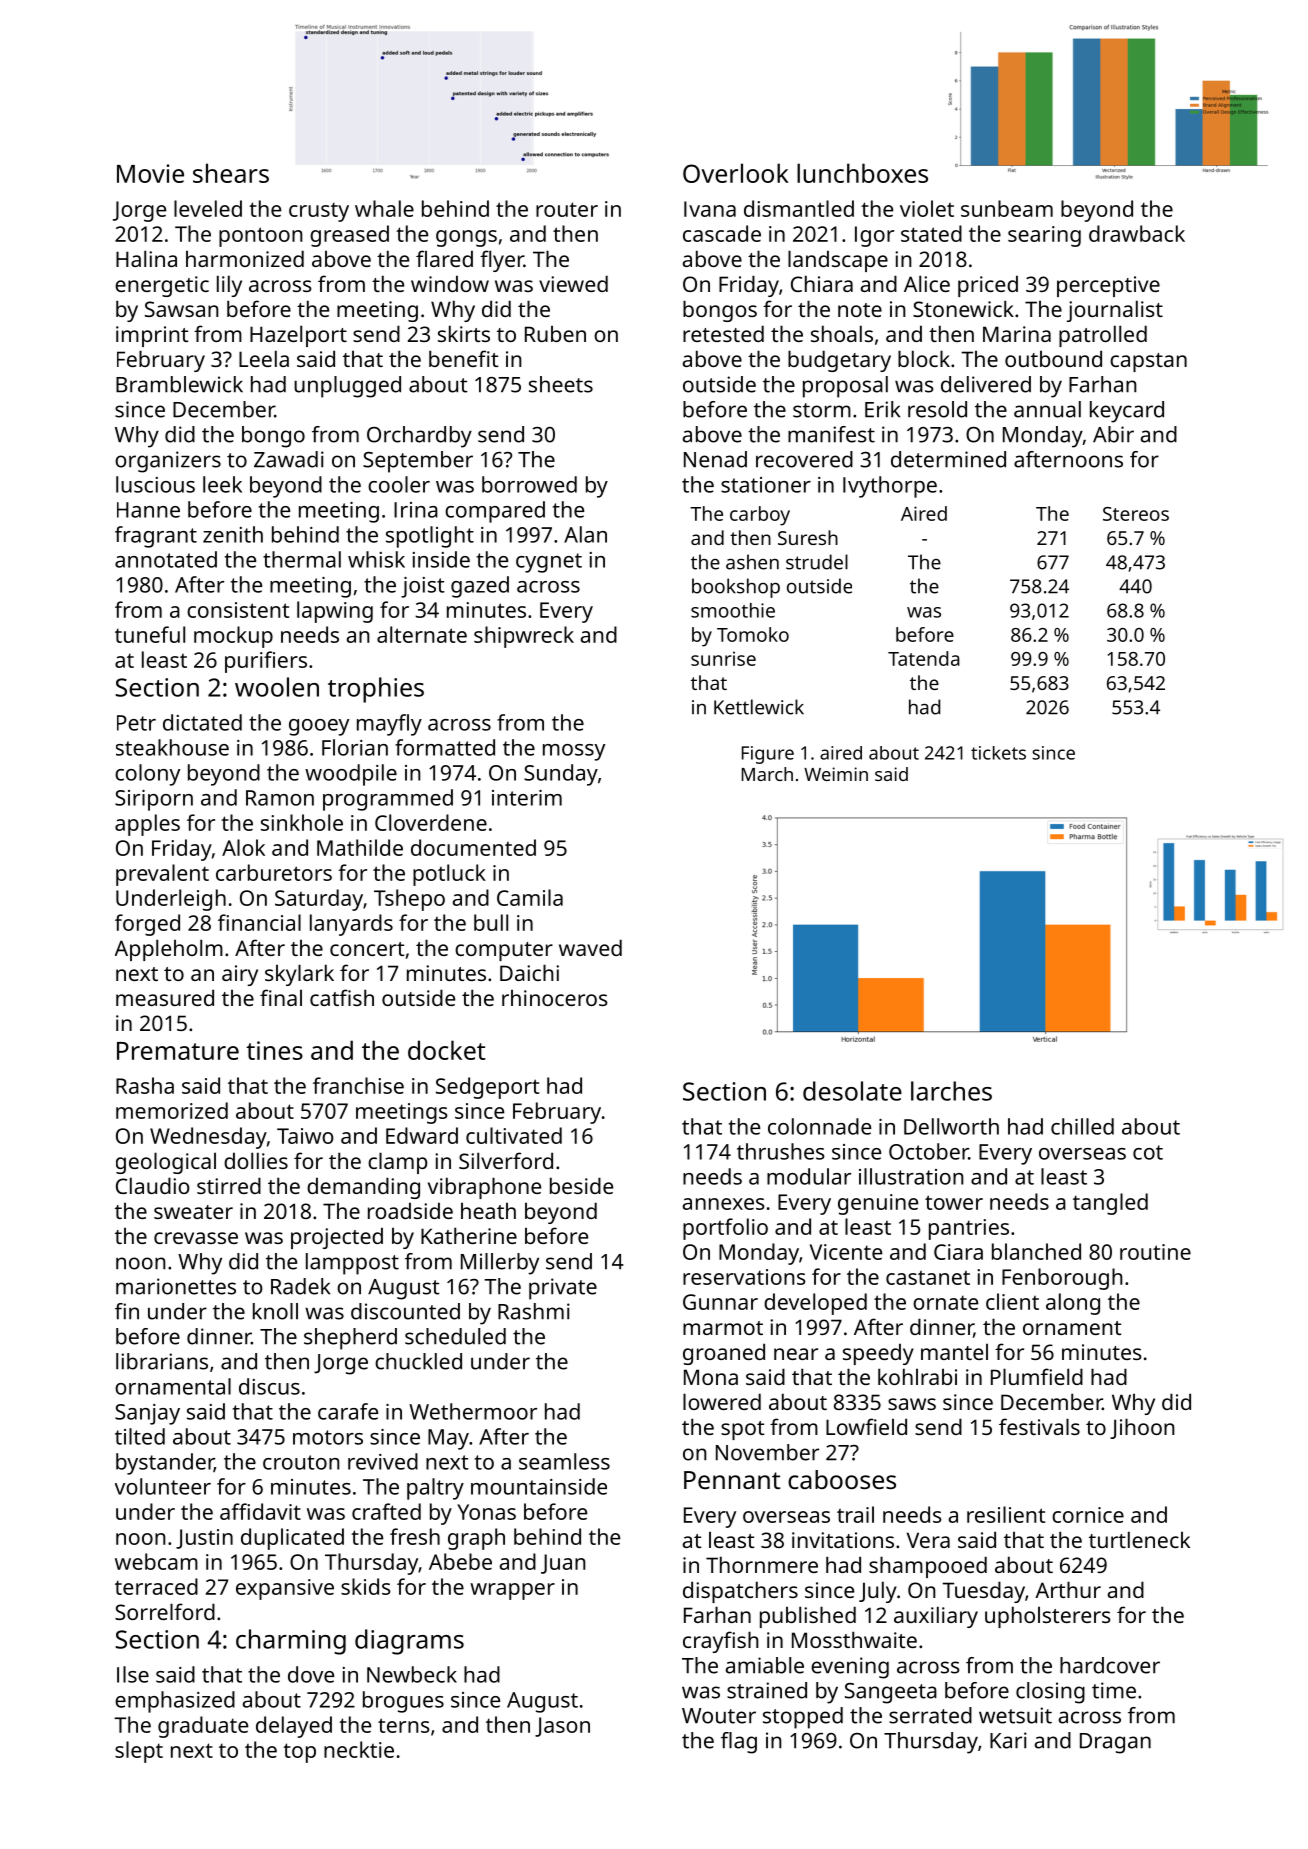  Describe the element at coordinates (736, 173) in the screenshot. I see `Overlook` at that location.
